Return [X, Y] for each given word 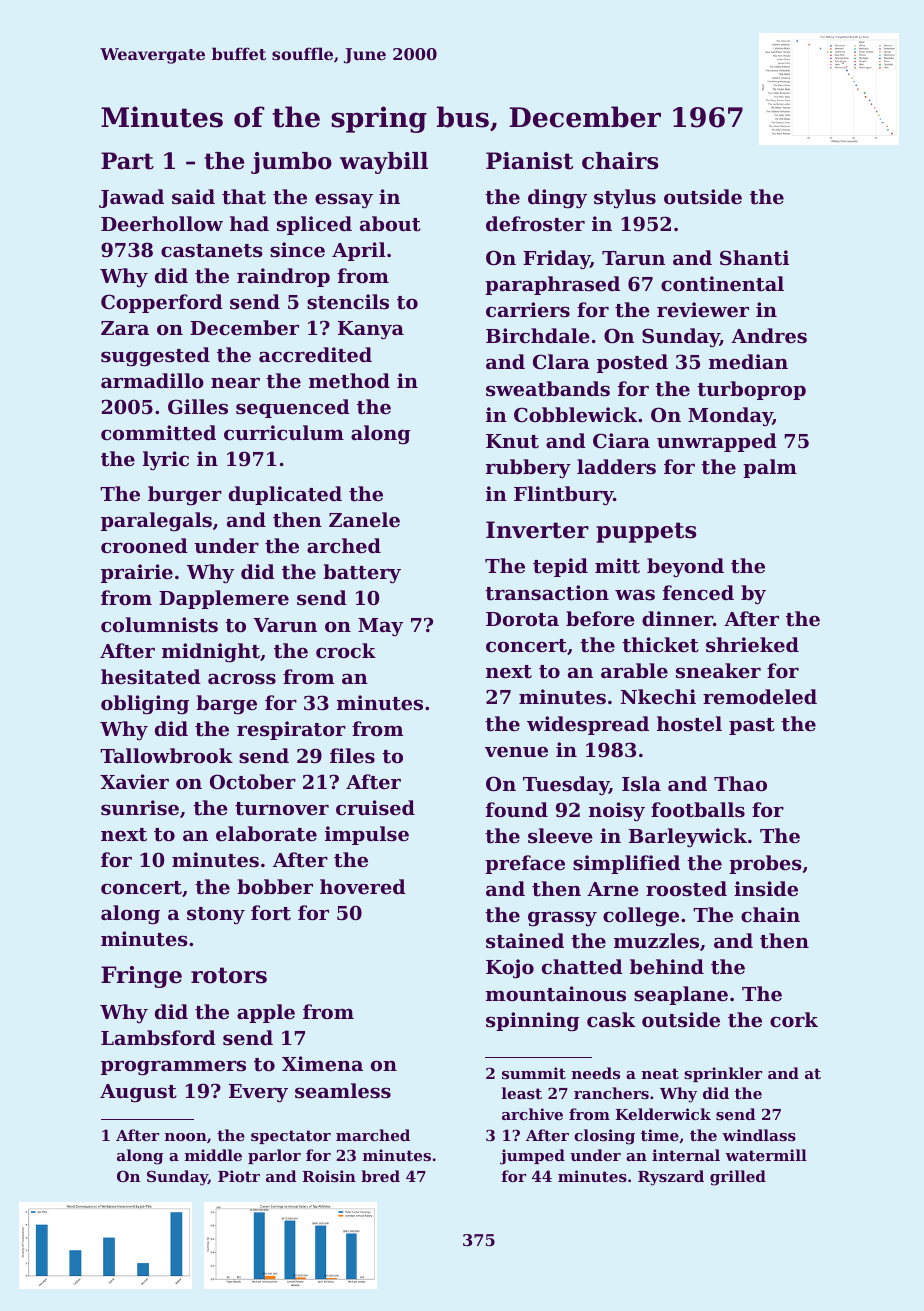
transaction [547, 593]
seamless [343, 1091]
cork [794, 1019]
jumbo [291, 163]
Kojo [510, 969]
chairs [620, 161]
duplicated [285, 495]
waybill [384, 163]
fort [271, 913]
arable [634, 670]
